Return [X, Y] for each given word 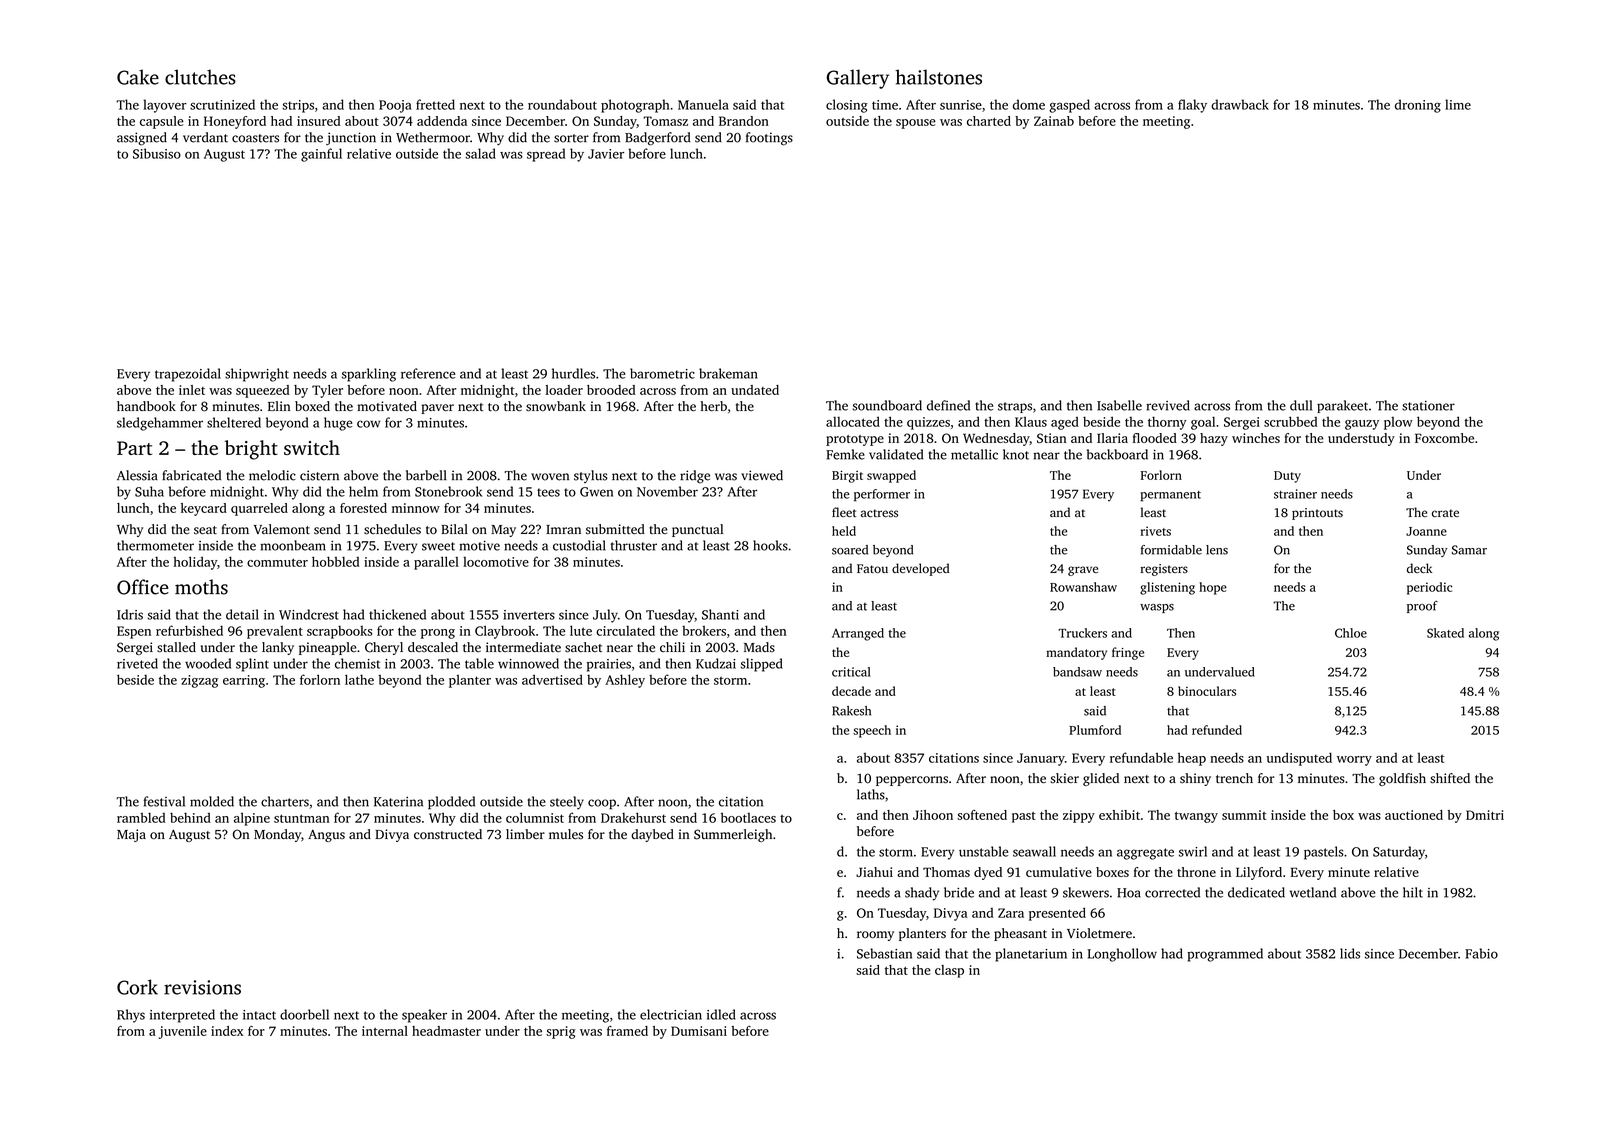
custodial [579, 545]
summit [1244, 815]
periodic [1429, 588]
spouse [916, 124]
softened [982, 815]
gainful [321, 155]
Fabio [1481, 953]
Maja [131, 835]
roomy [875, 936]
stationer [1428, 406]
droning [1418, 106]
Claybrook [505, 632]
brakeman [728, 373]
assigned [142, 139]
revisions [202, 987]
